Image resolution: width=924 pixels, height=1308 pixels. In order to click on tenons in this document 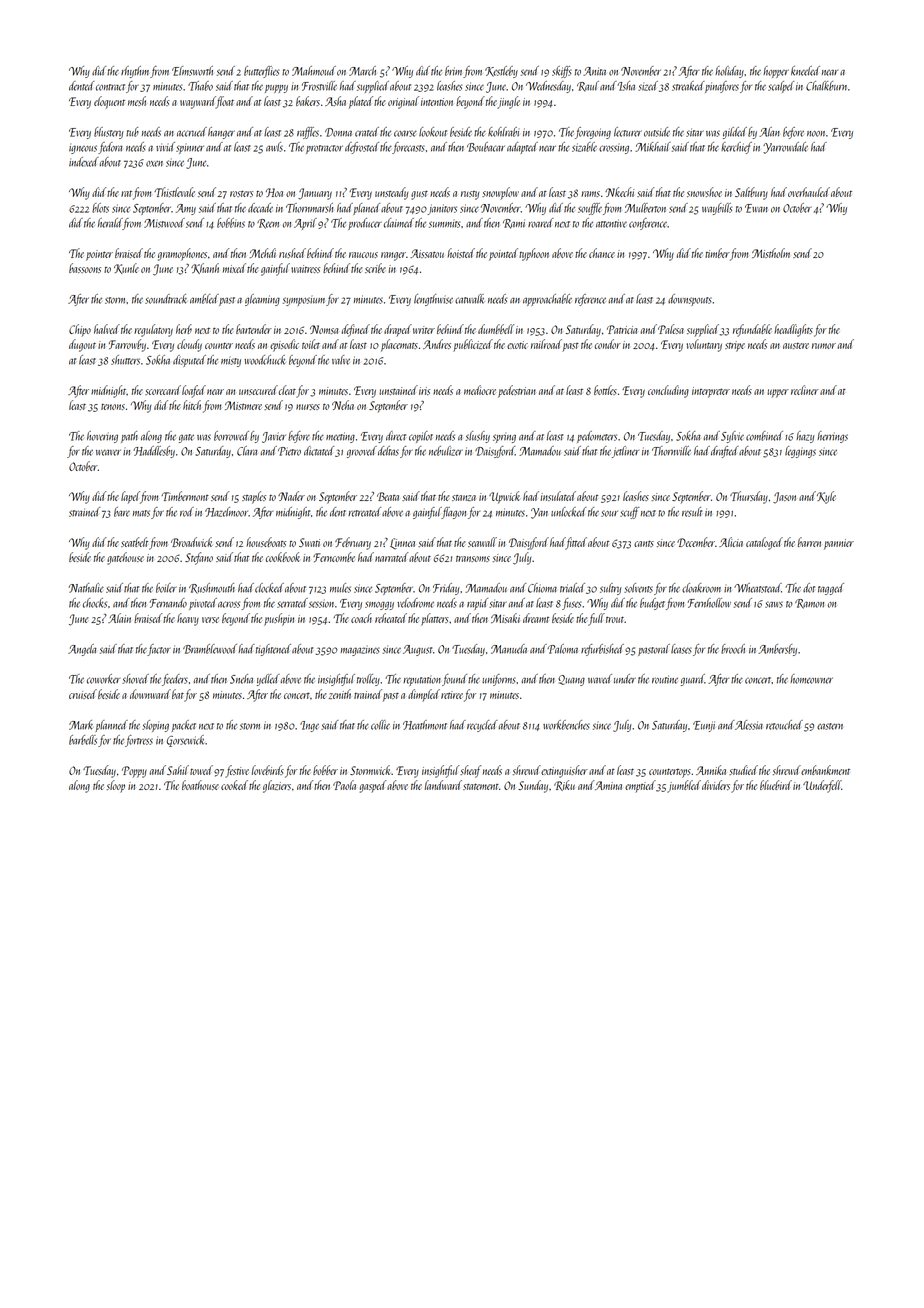, I will do `click(113, 407)`.
